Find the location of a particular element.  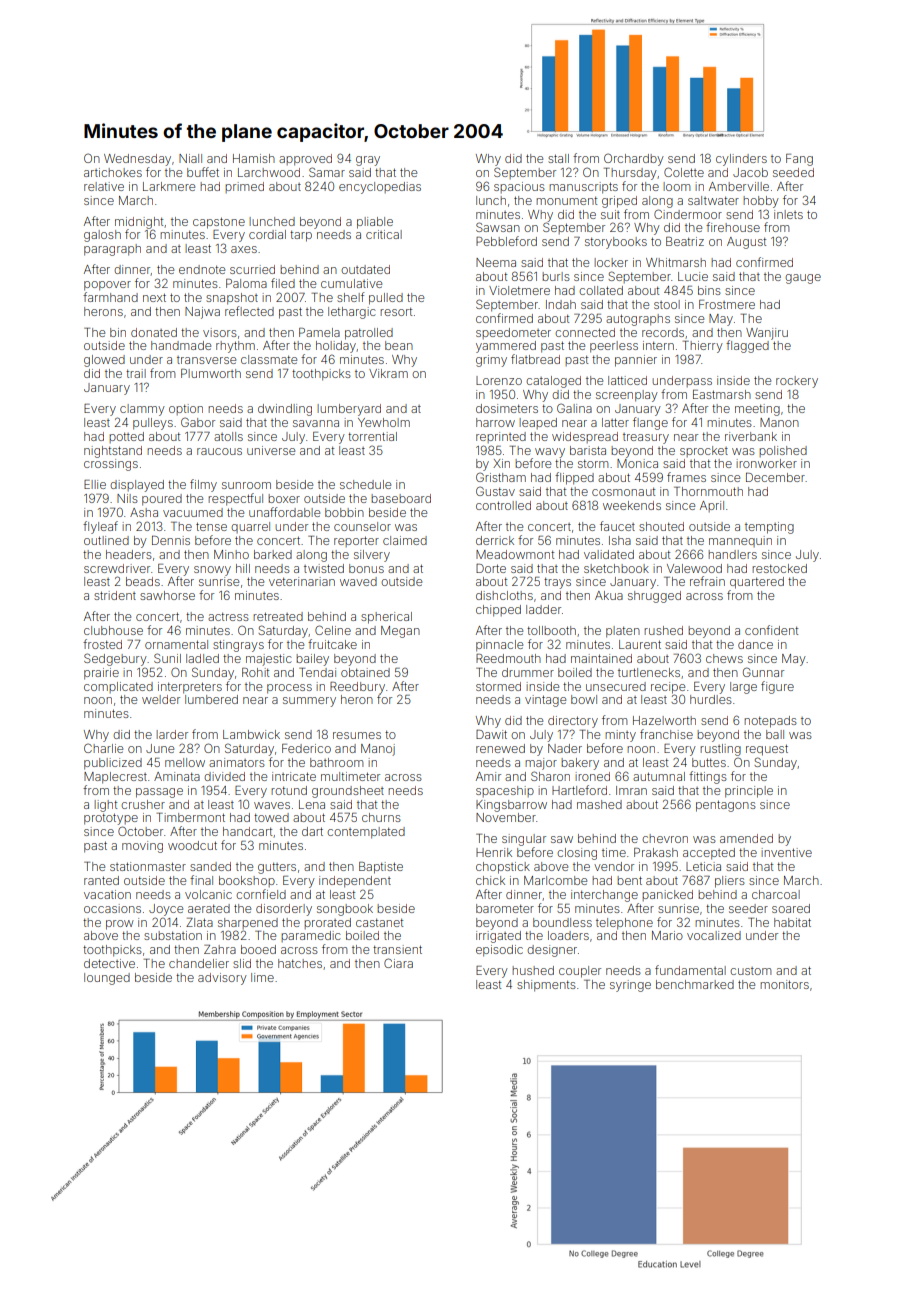

axes is located at coordinates (244, 249).
